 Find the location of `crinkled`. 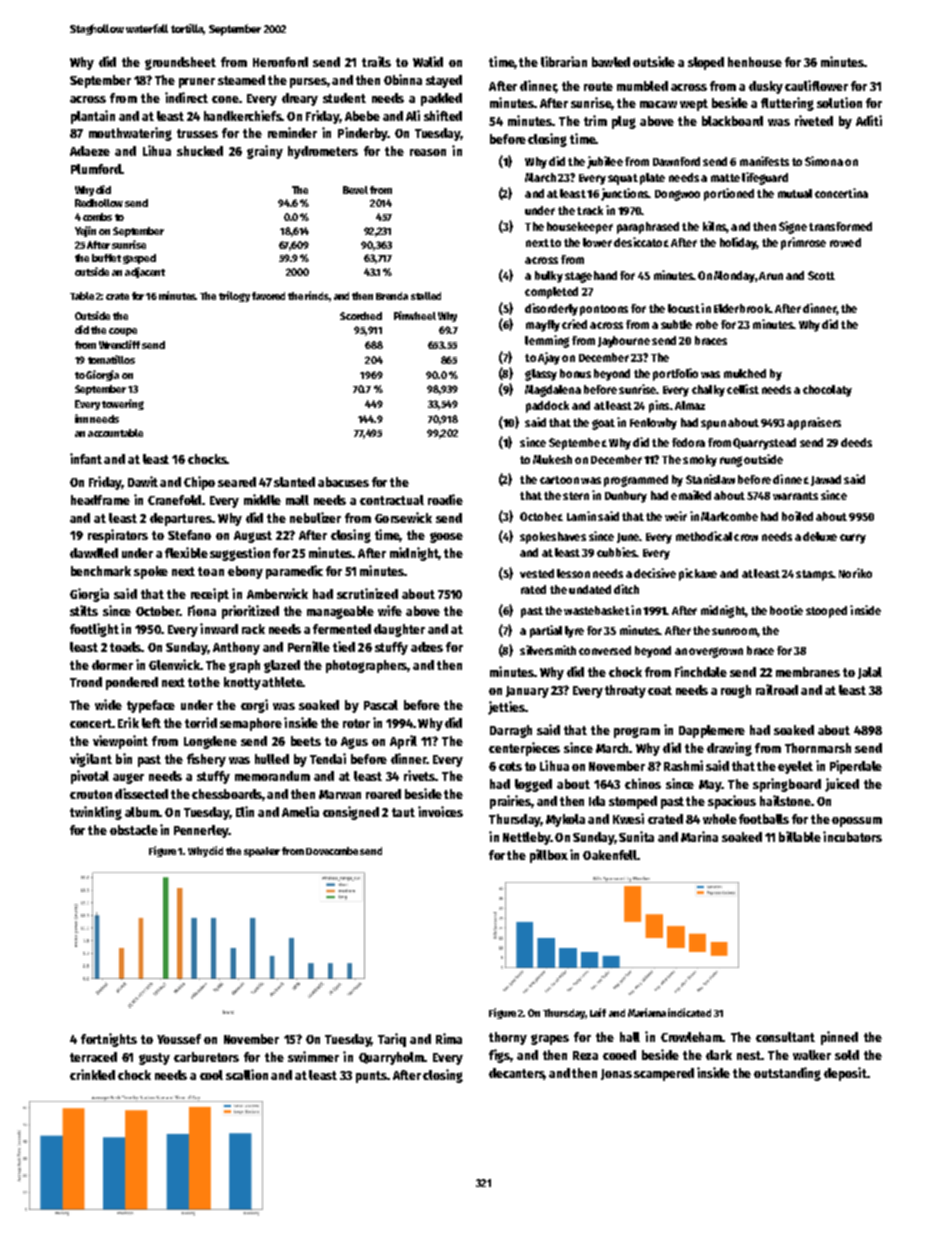

crinkled is located at coordinates (92, 1074).
